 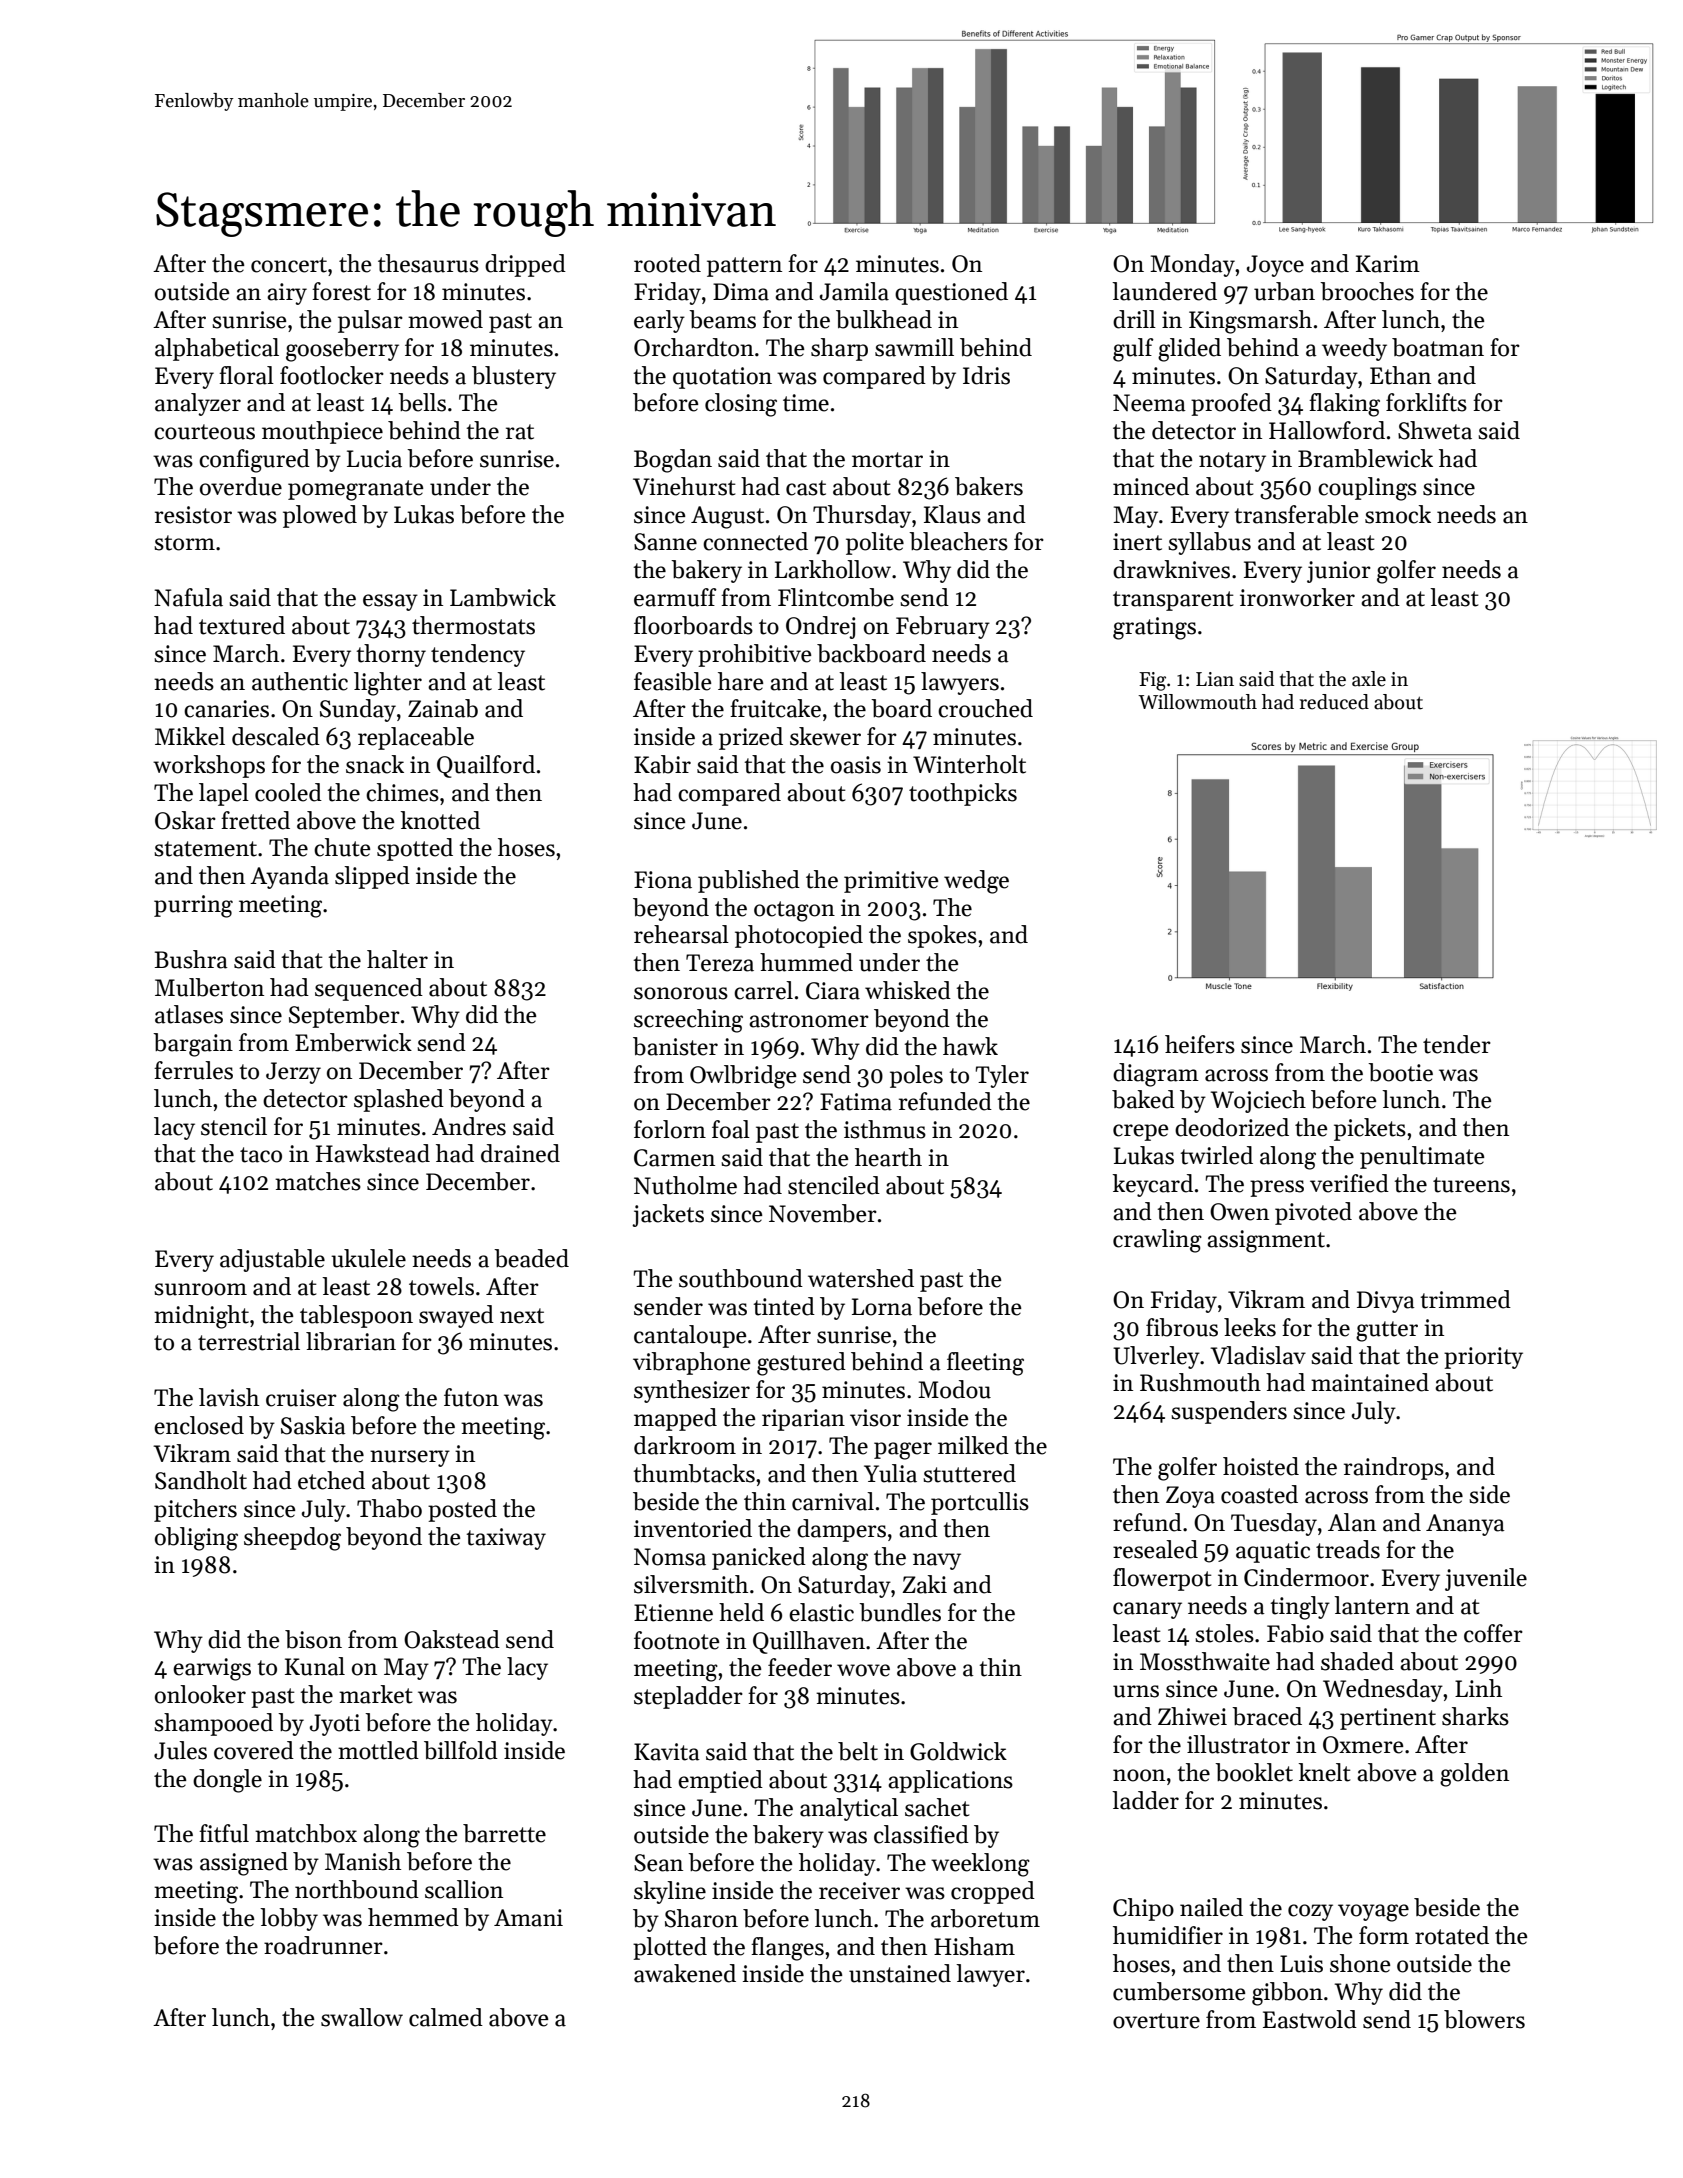 What do you see at coordinates (924, 1584) in the screenshot?
I see `Zaki` at bounding box center [924, 1584].
